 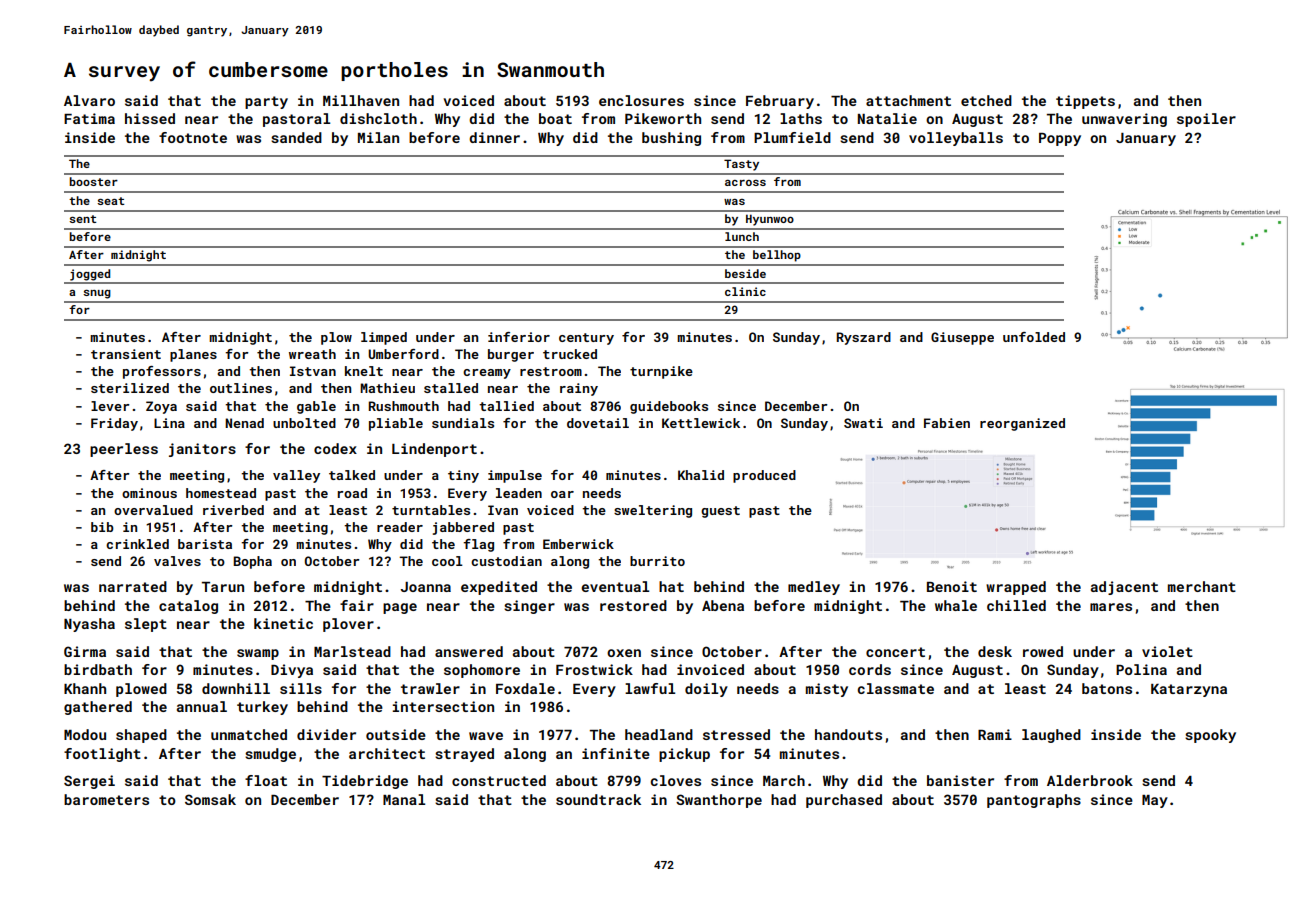 What do you see at coordinates (1060, 139) in the page?
I see `Poppy` at bounding box center [1060, 139].
